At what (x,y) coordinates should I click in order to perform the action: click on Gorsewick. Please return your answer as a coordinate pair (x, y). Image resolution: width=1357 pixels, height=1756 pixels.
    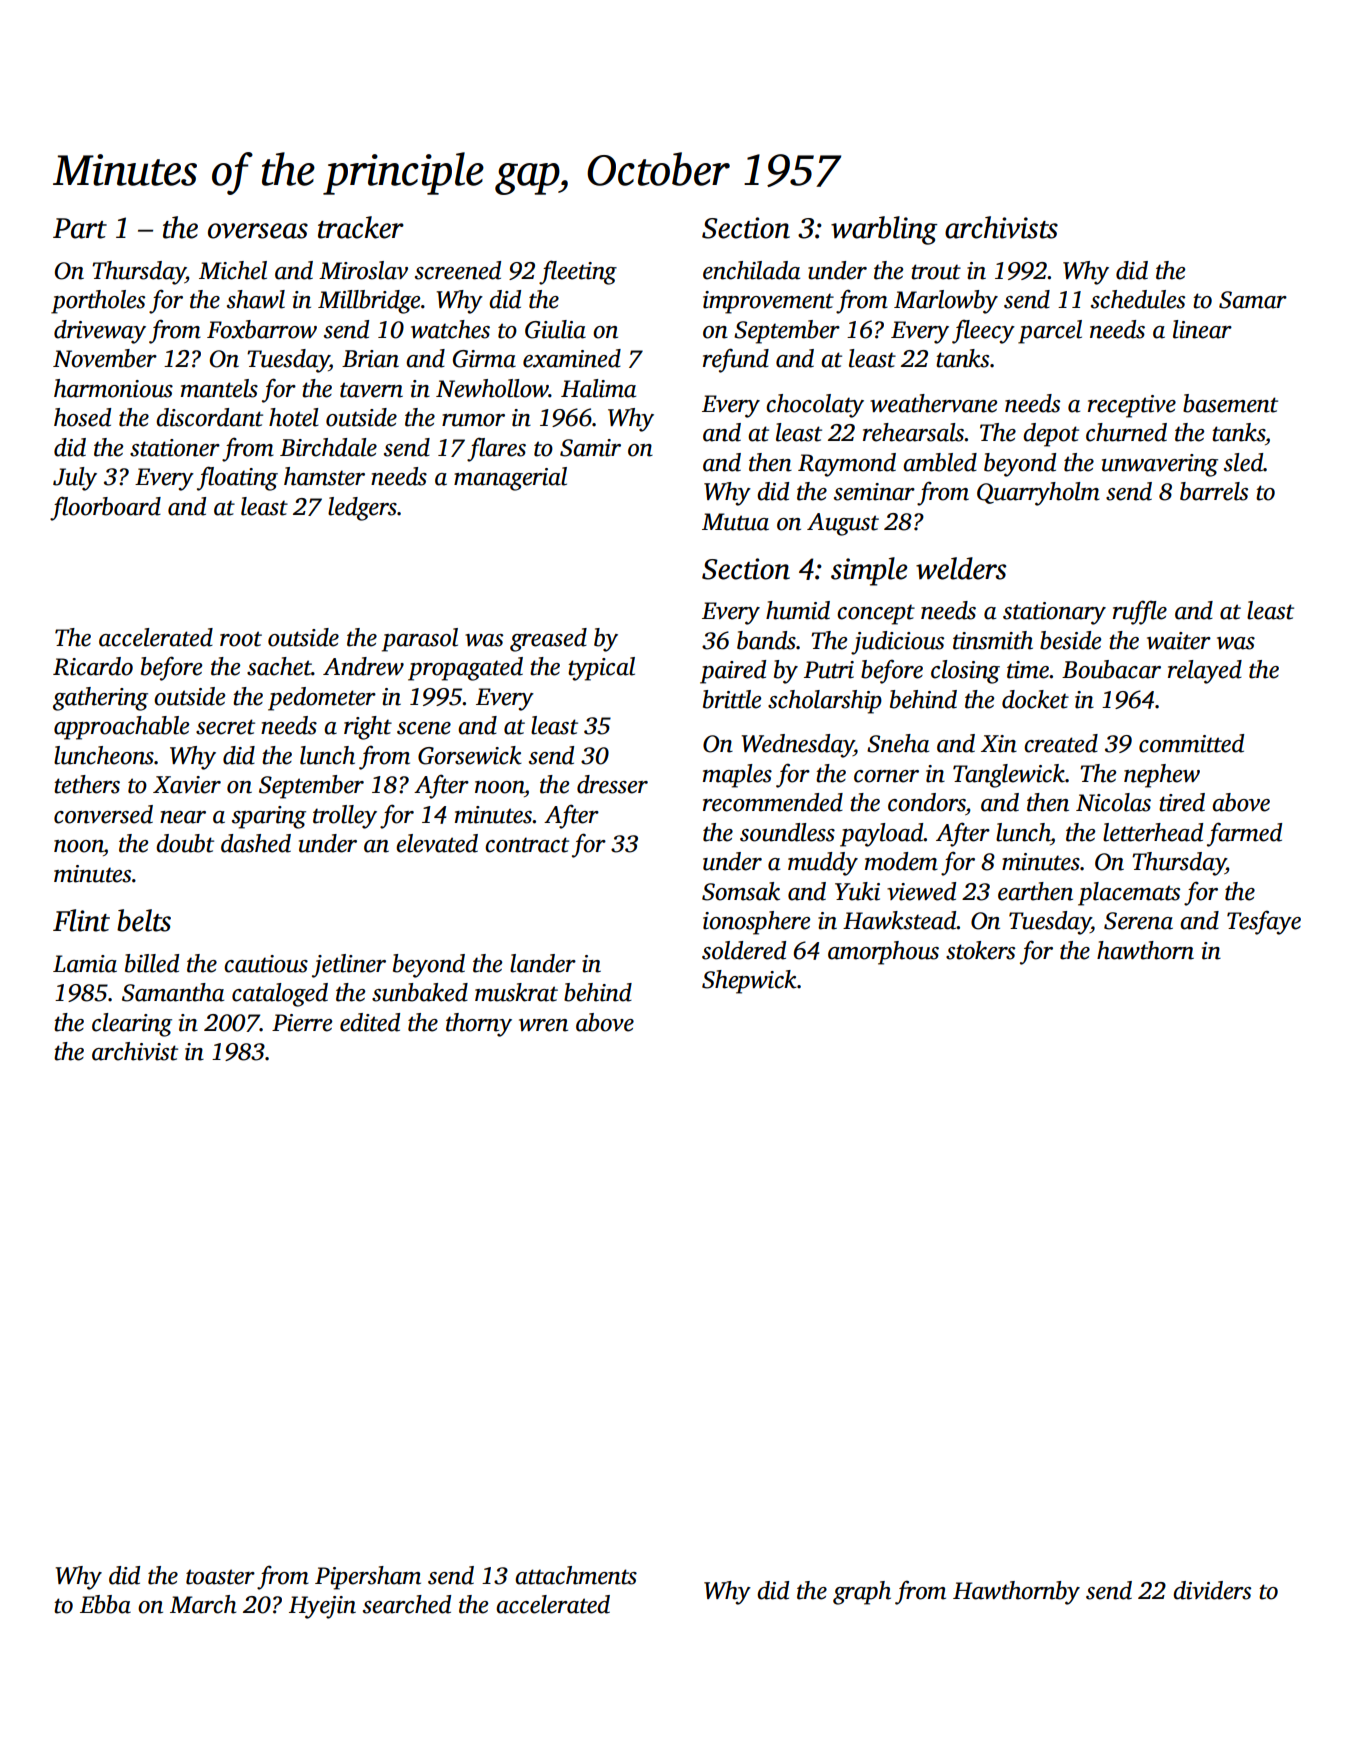
    Looking at the image, I should click on (470, 755).
